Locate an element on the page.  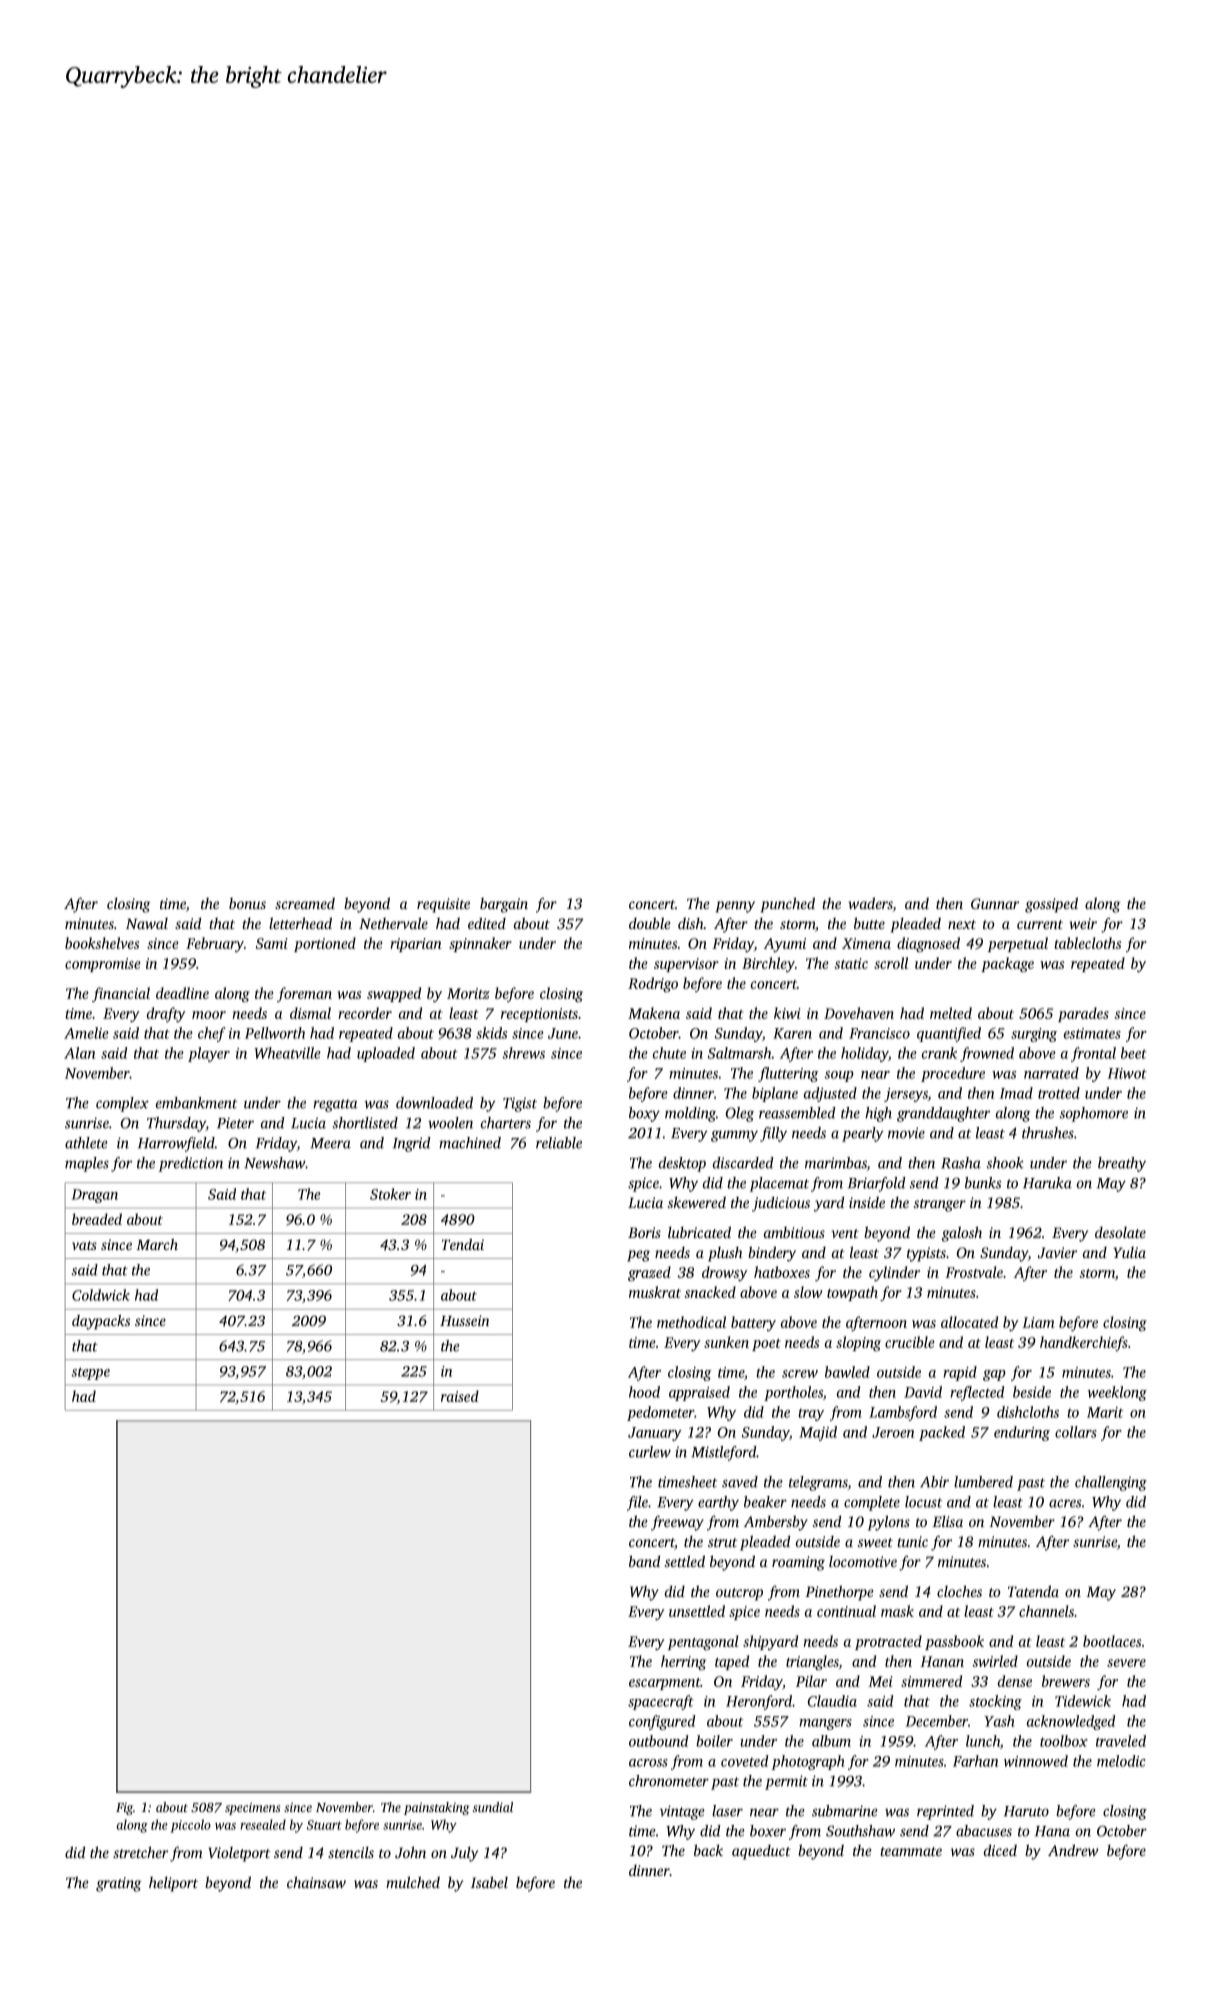
crank is located at coordinates (939, 1053).
